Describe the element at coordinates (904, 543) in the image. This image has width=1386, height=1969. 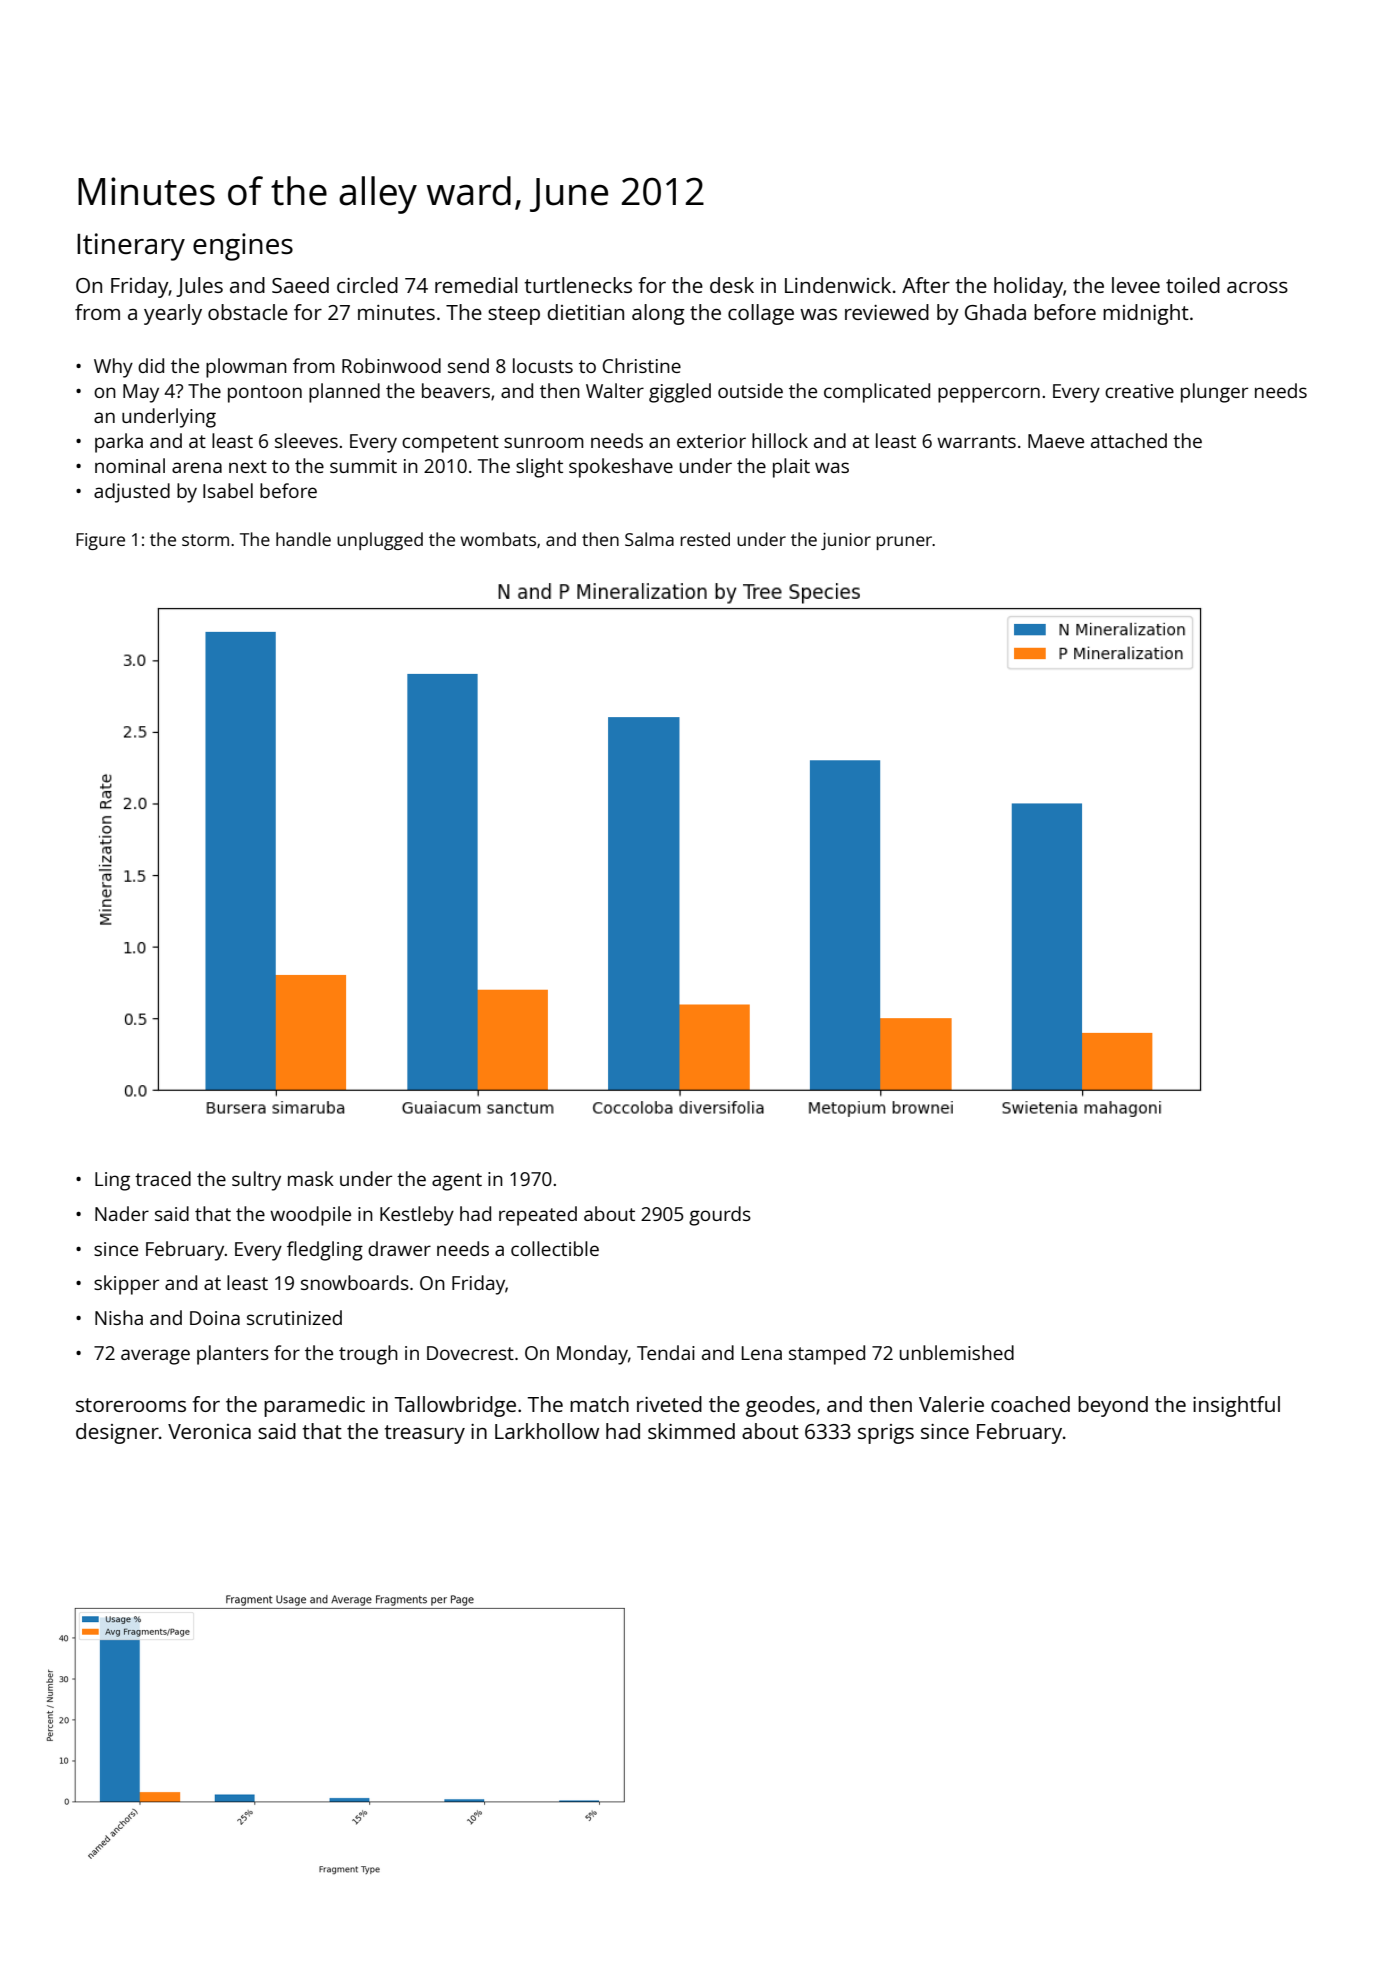
I see `pruner` at that location.
